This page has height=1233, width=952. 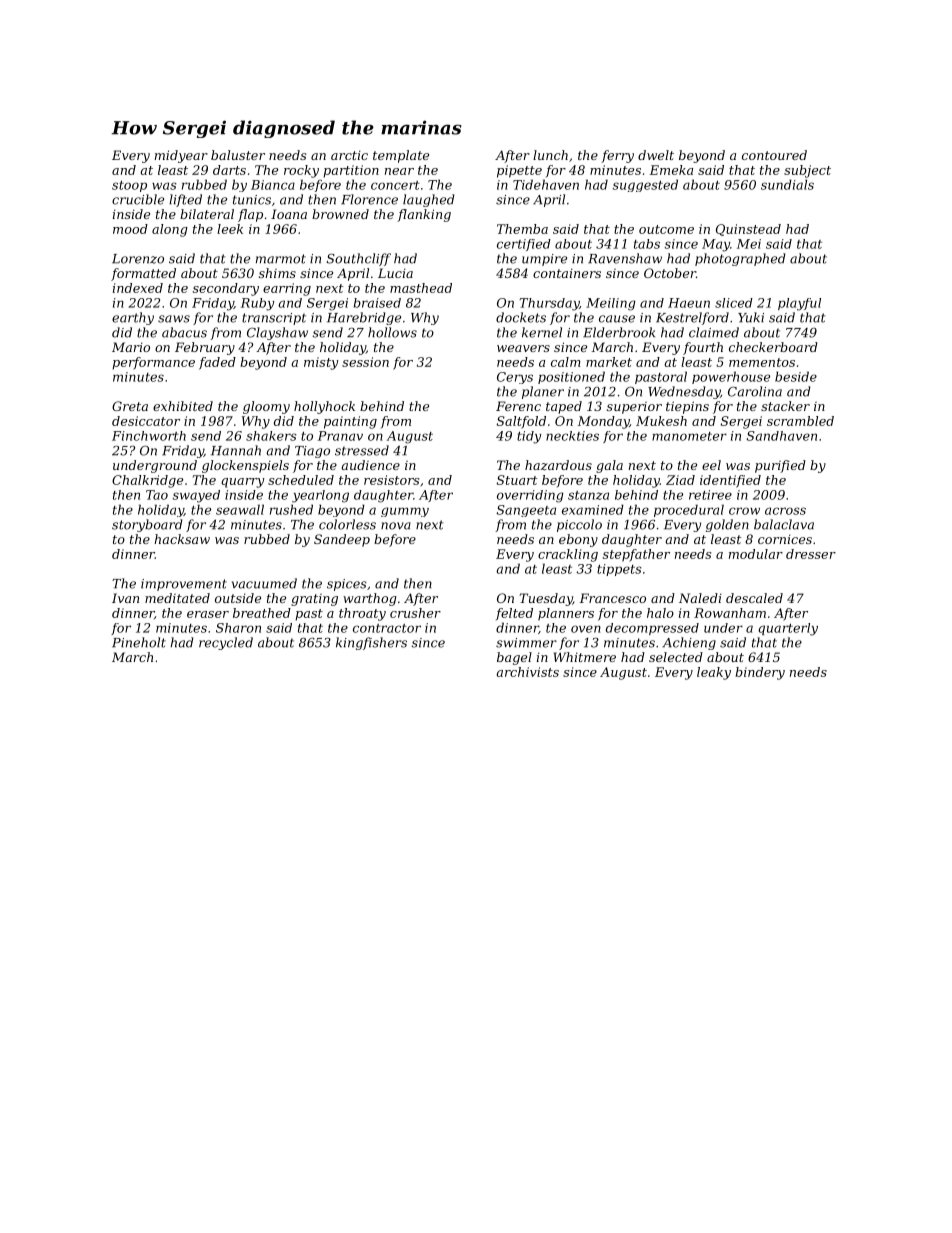 I want to click on desiccator, so click(x=146, y=421).
